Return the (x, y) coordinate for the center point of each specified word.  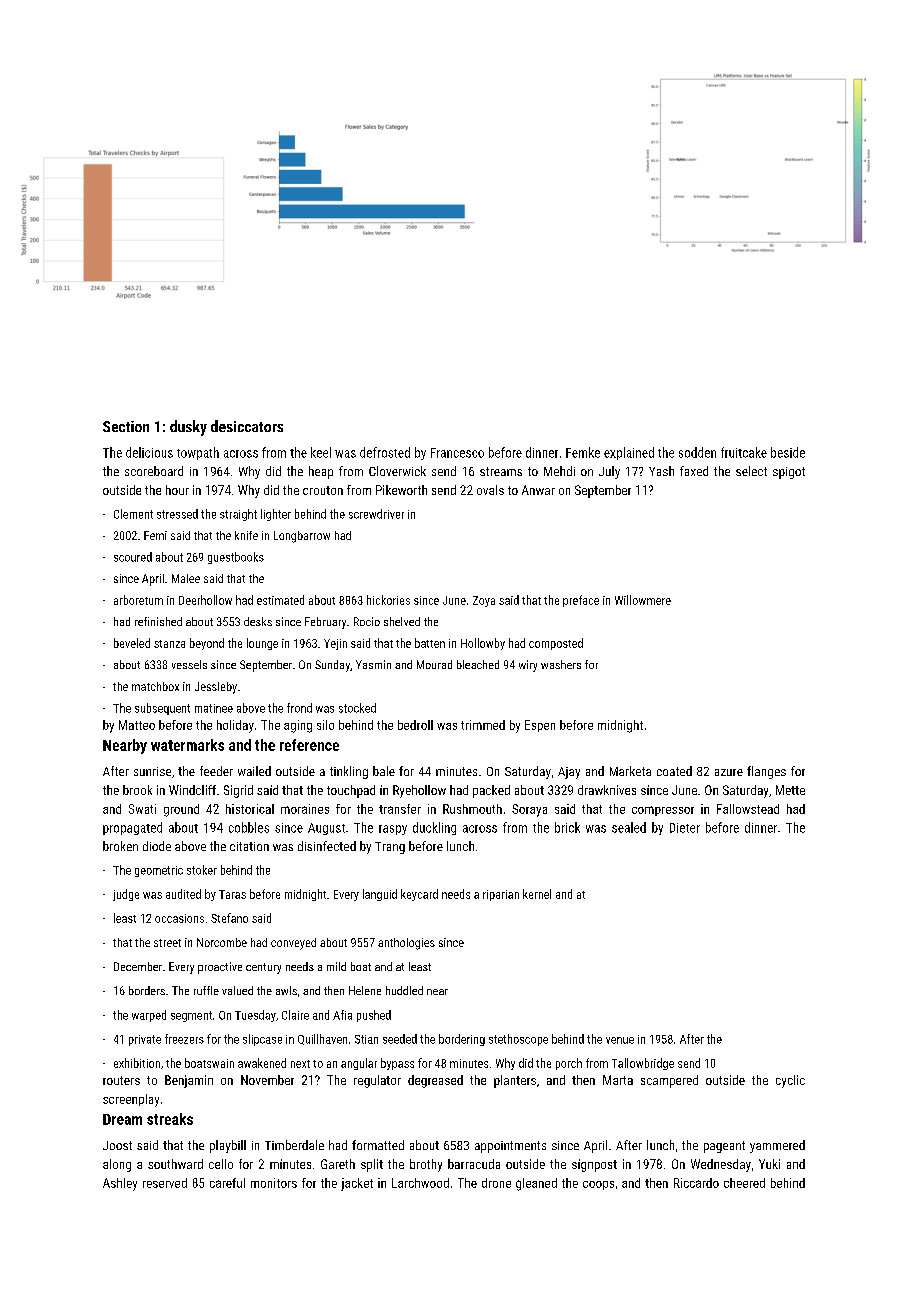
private (145, 1040)
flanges (766, 772)
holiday (235, 726)
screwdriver (376, 514)
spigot (789, 473)
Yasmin (373, 664)
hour (177, 490)
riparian (501, 895)
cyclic (790, 1081)
